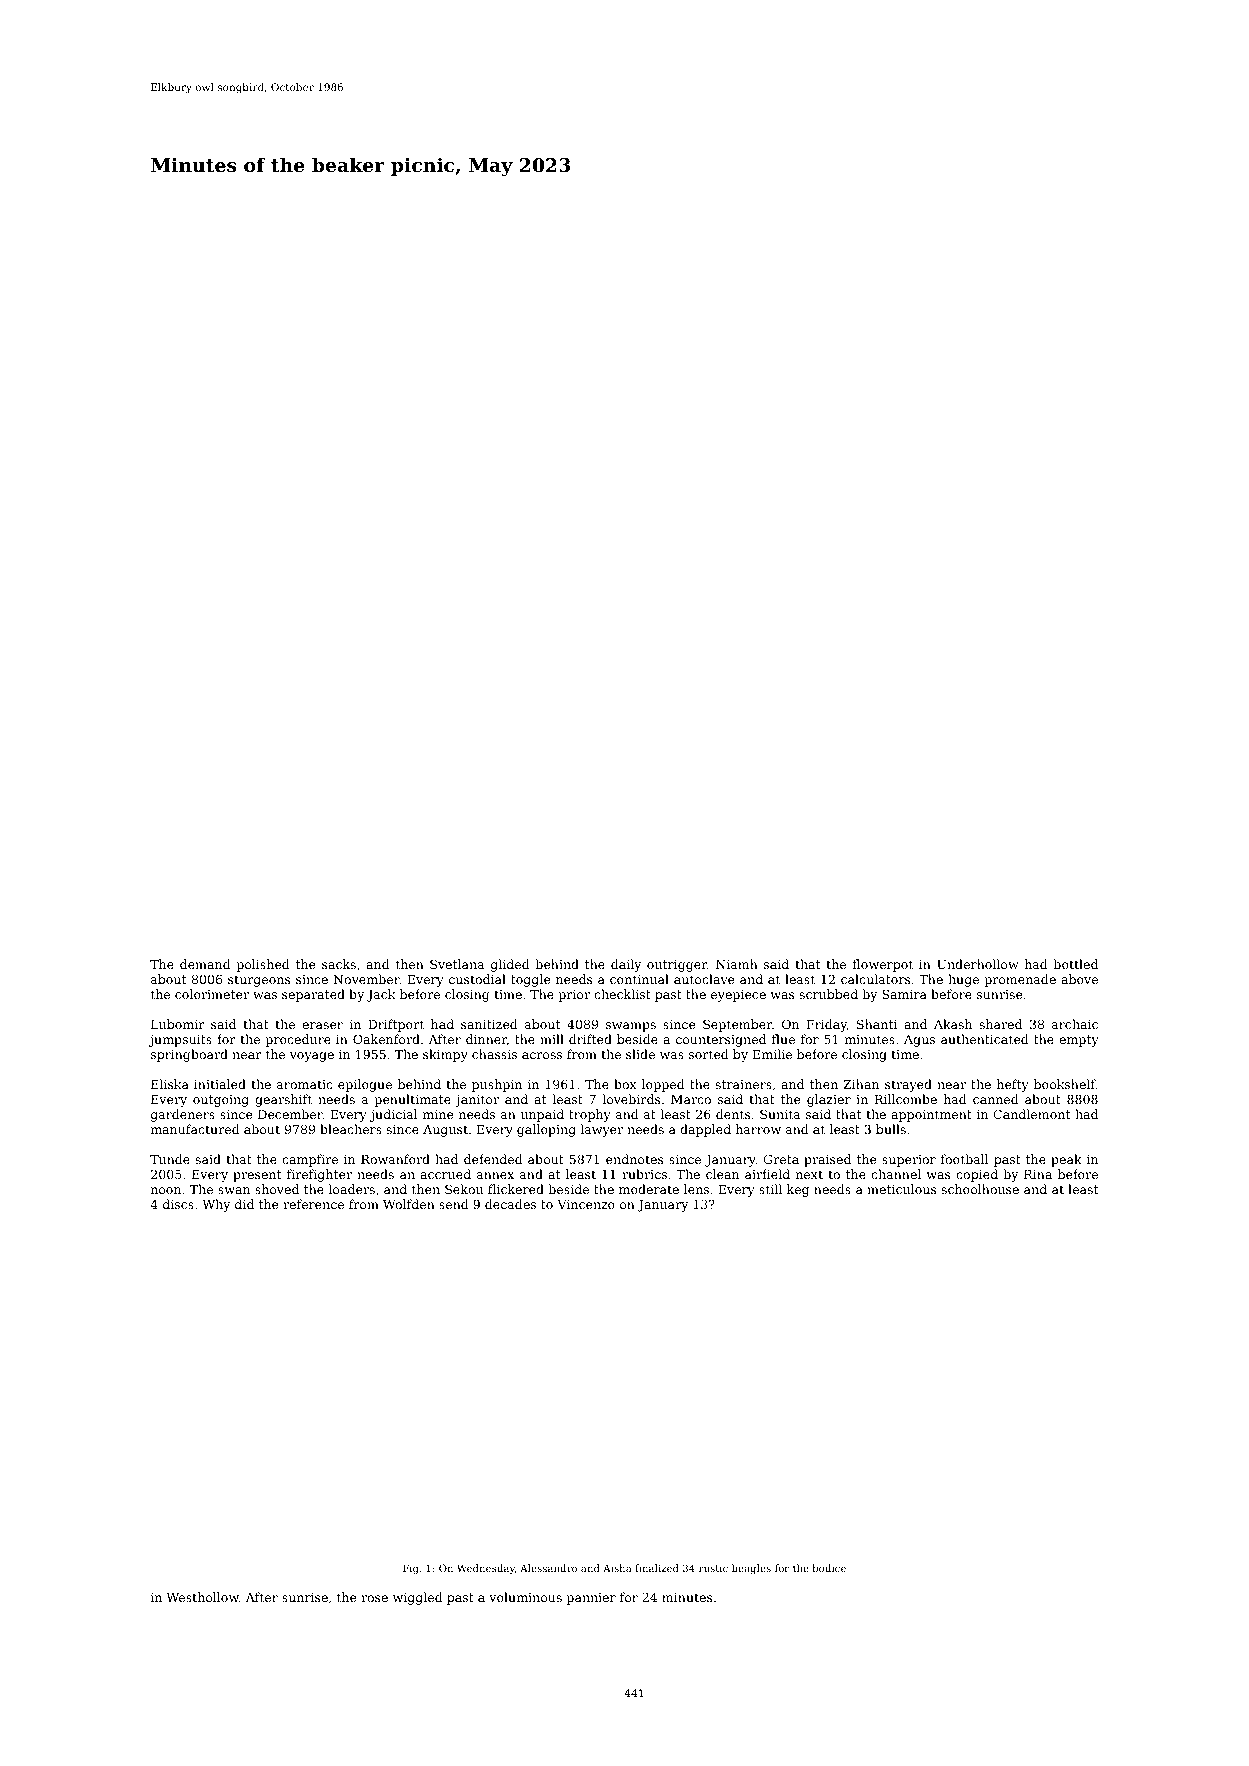  I want to click on bodice, so click(829, 1568).
